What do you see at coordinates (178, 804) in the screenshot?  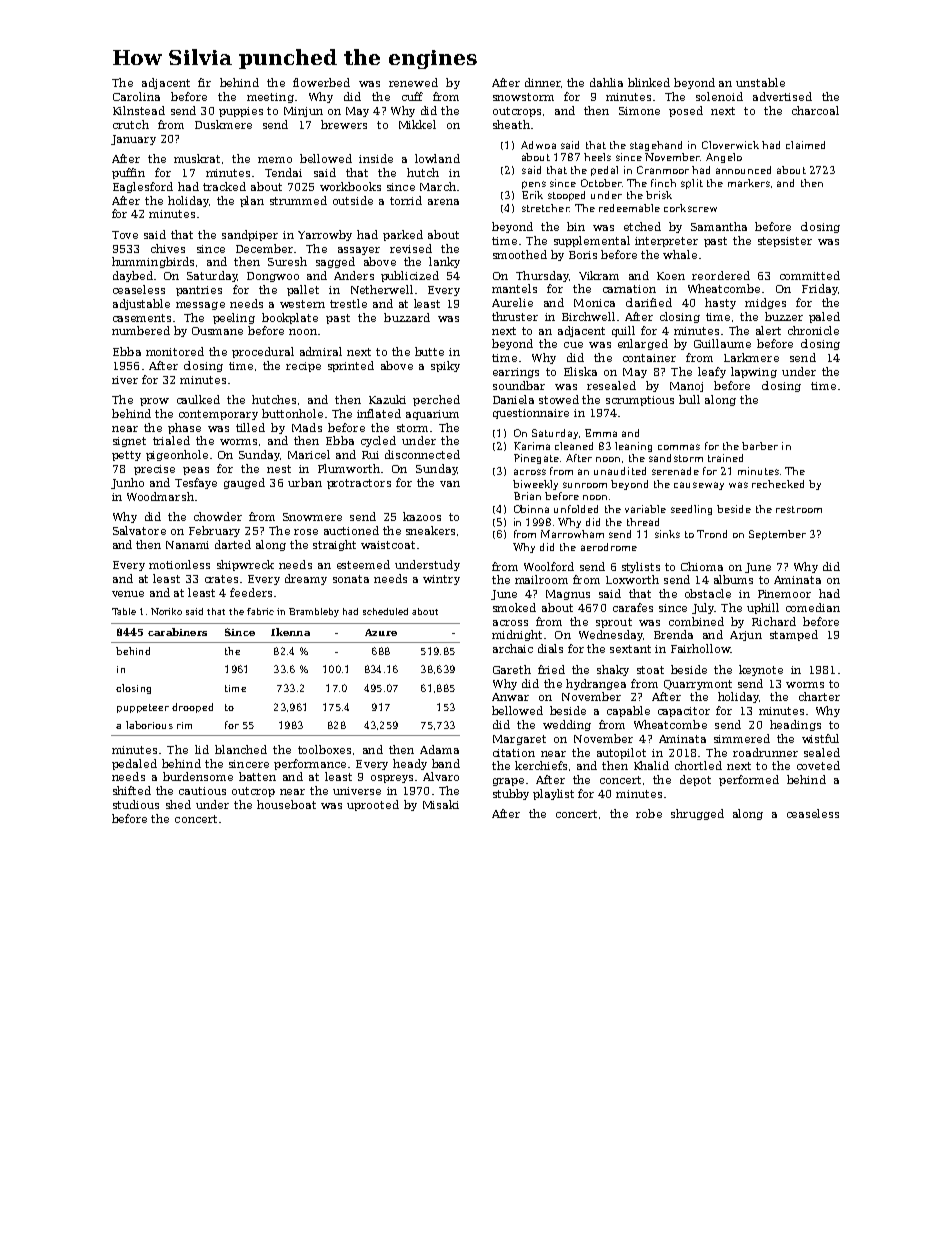 I see `shed` at bounding box center [178, 804].
